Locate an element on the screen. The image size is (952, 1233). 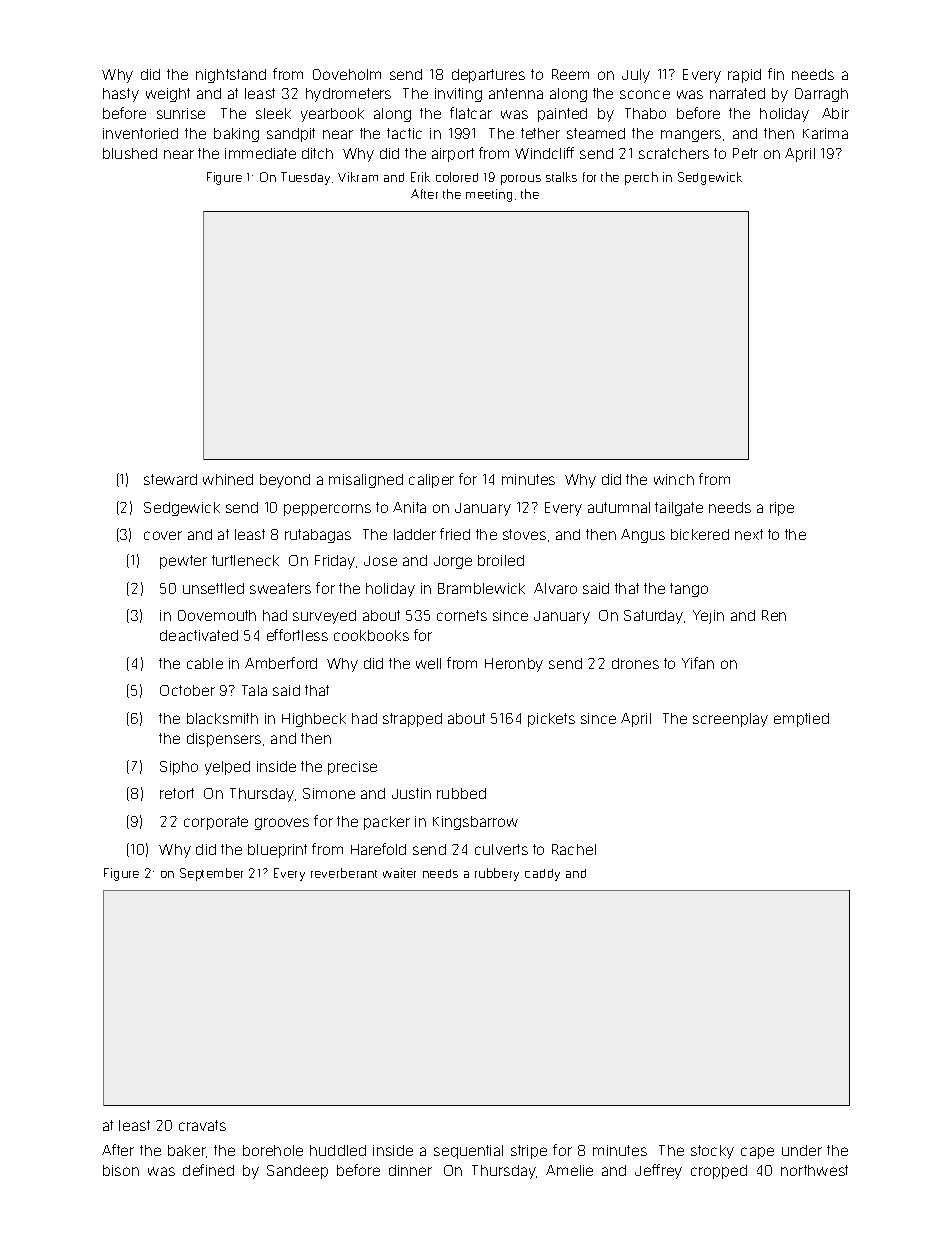
autumnal is located at coordinates (619, 507).
